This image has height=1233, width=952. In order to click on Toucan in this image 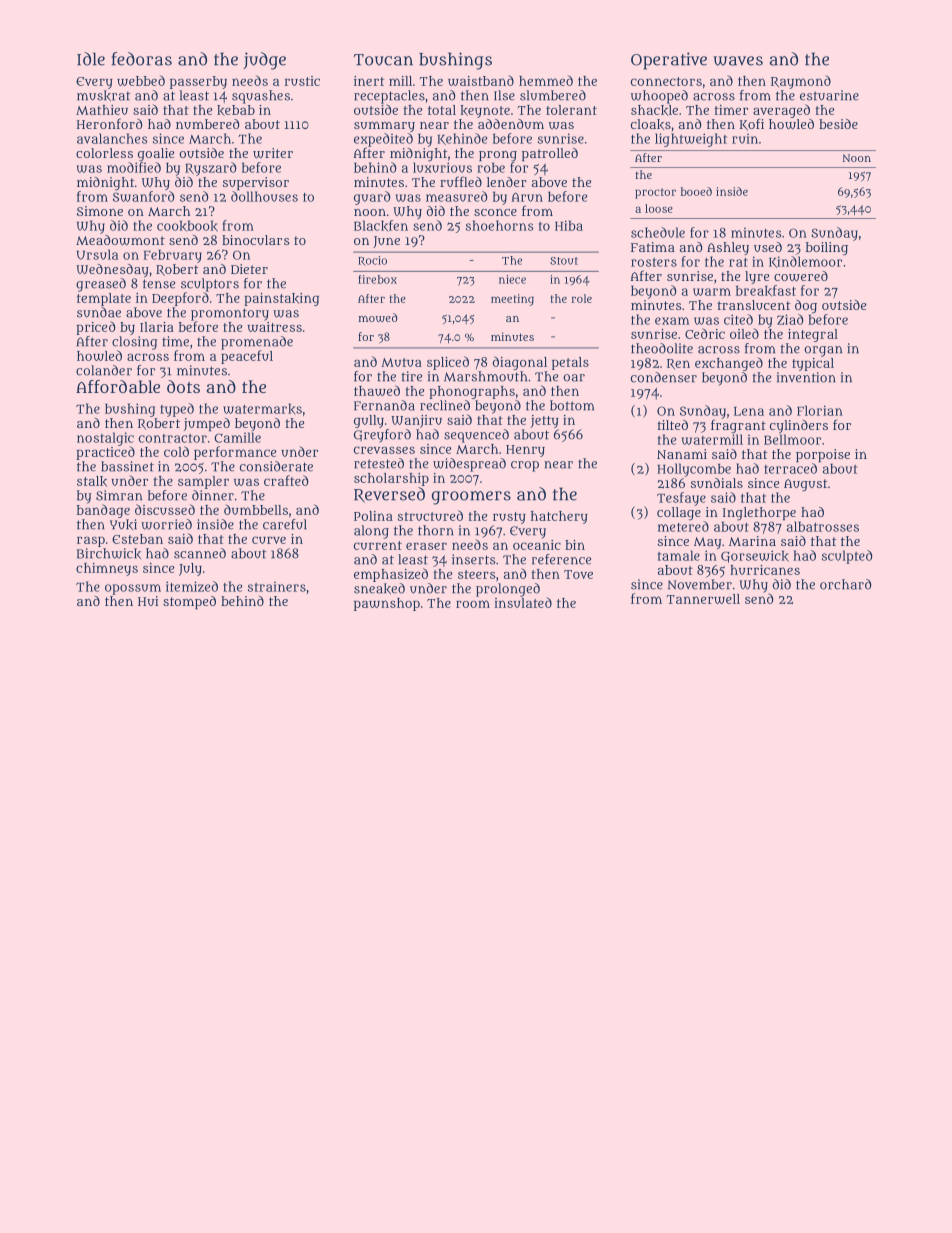, I will do `click(383, 60)`.
